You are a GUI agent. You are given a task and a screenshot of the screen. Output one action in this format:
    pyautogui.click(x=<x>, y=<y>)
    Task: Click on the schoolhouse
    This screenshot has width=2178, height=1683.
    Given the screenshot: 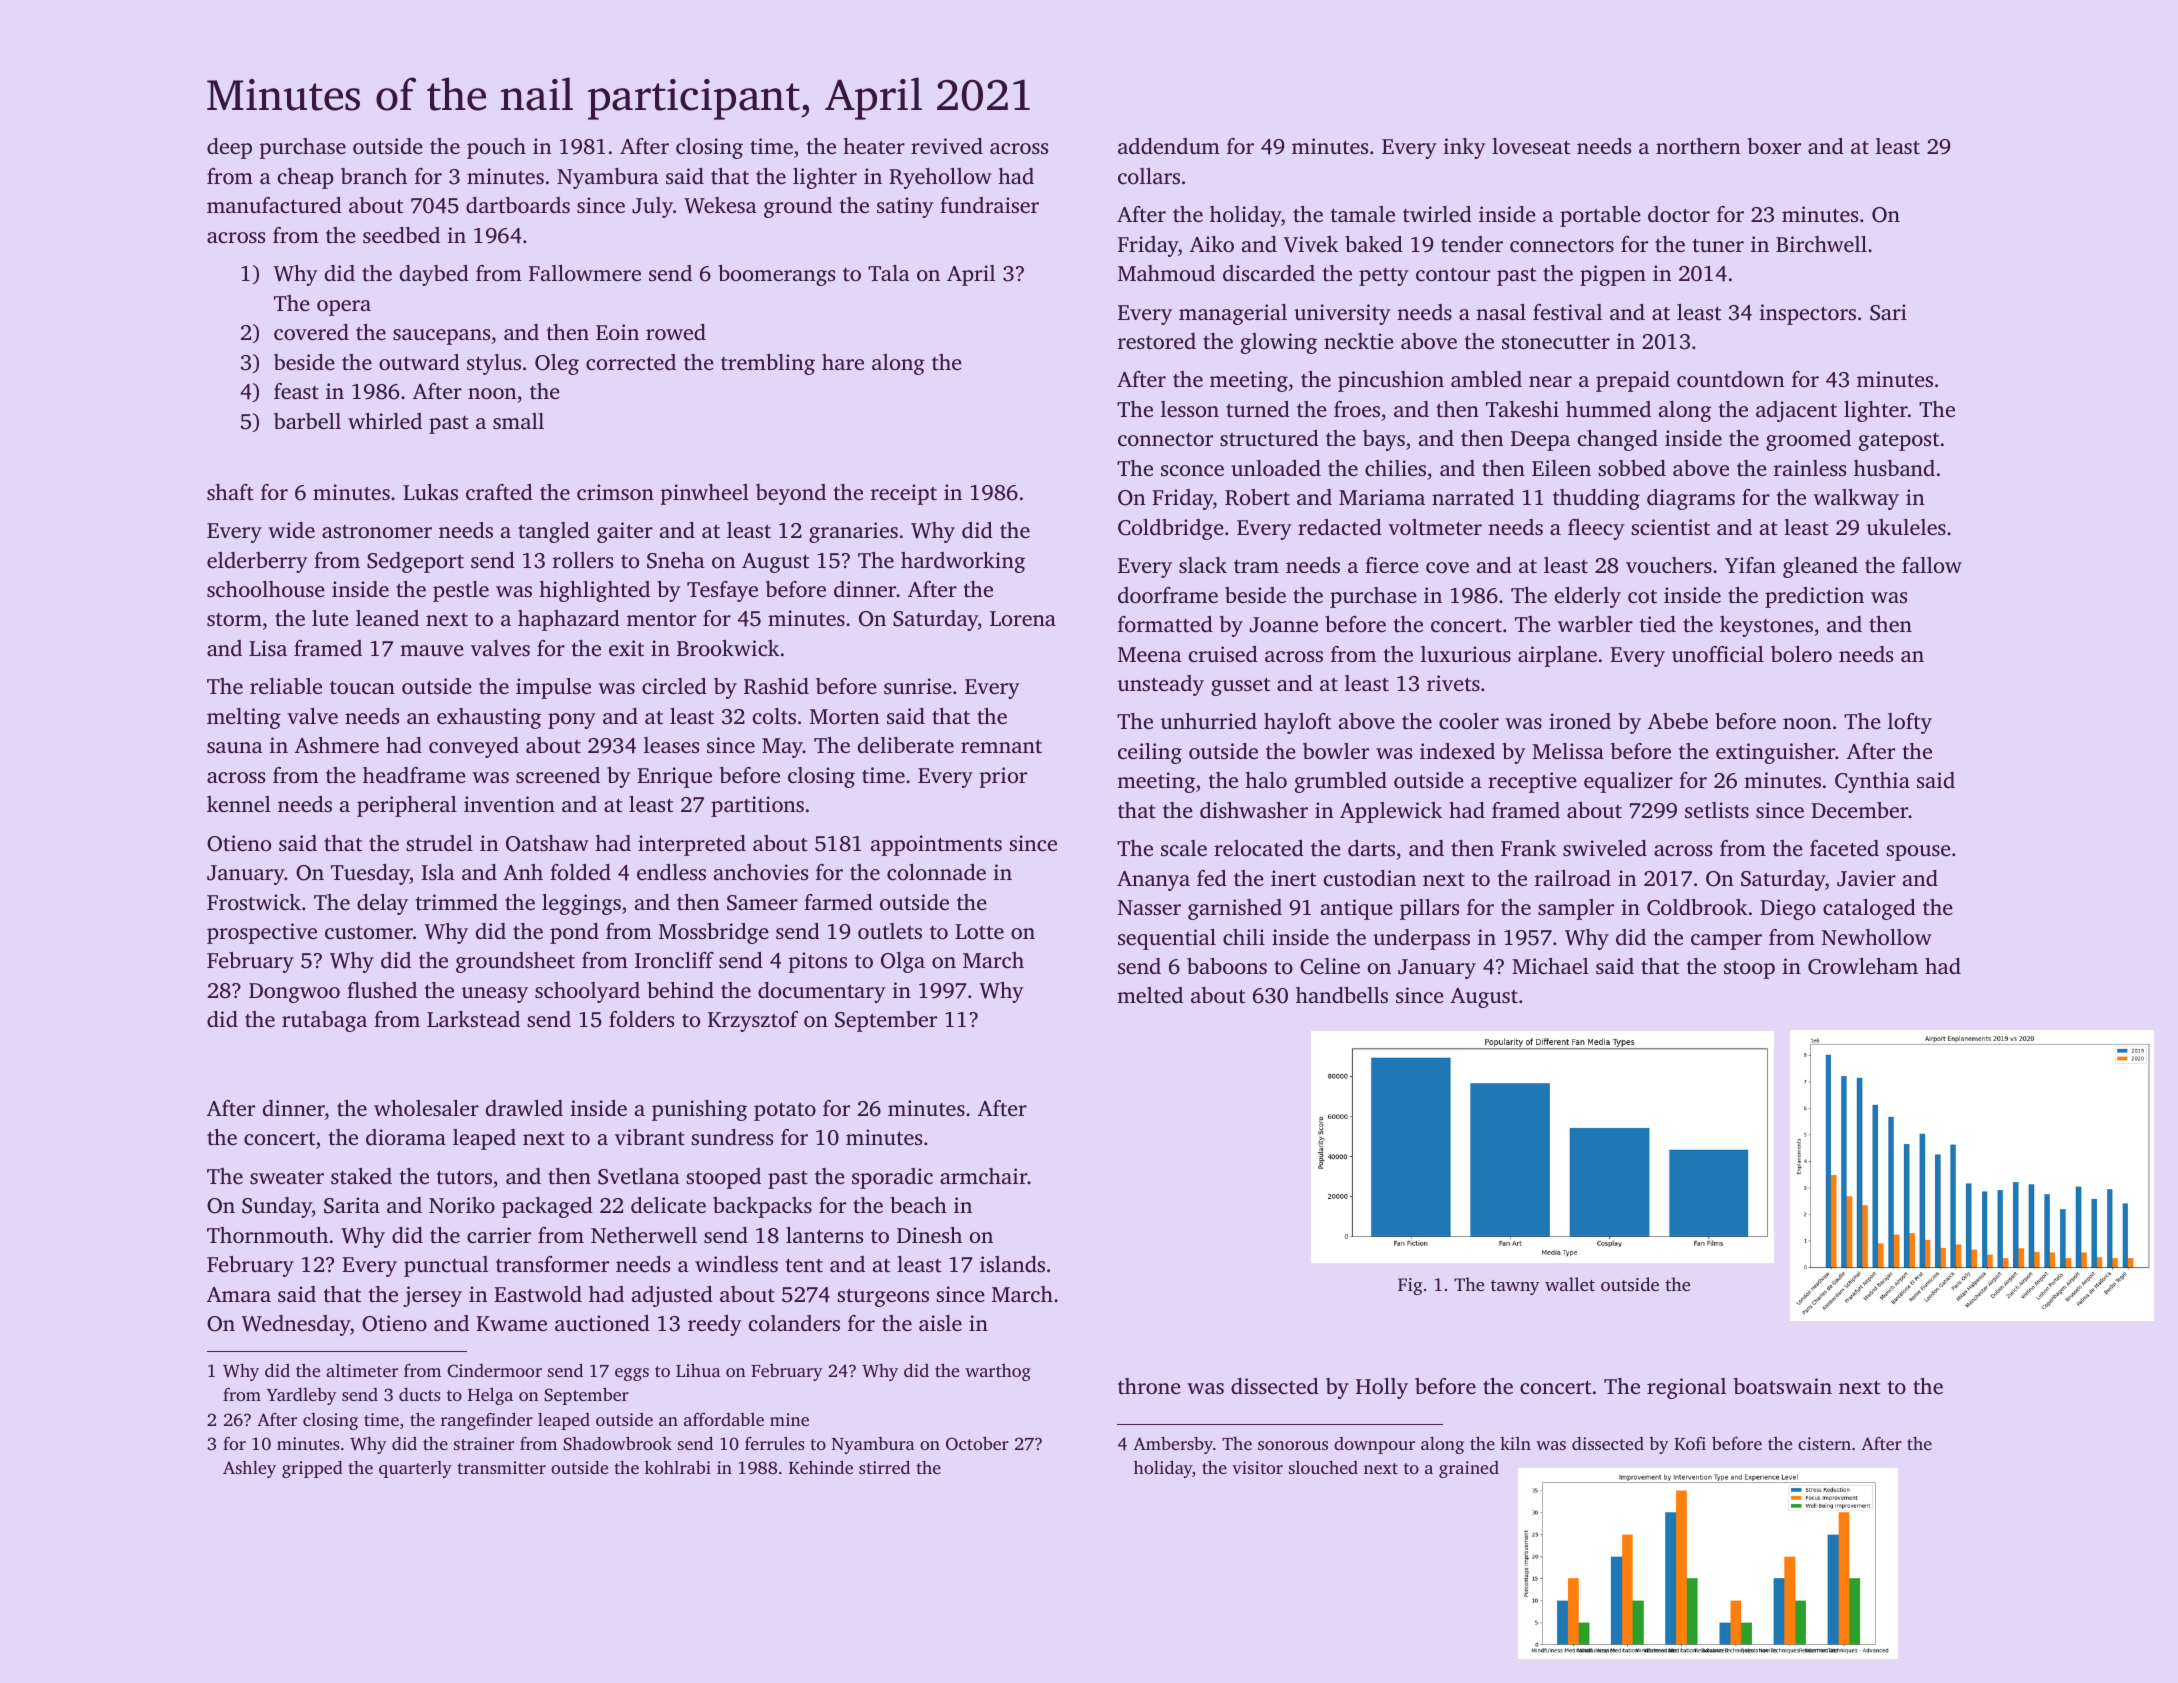 What is the action you would take?
    pyautogui.click(x=266, y=589)
